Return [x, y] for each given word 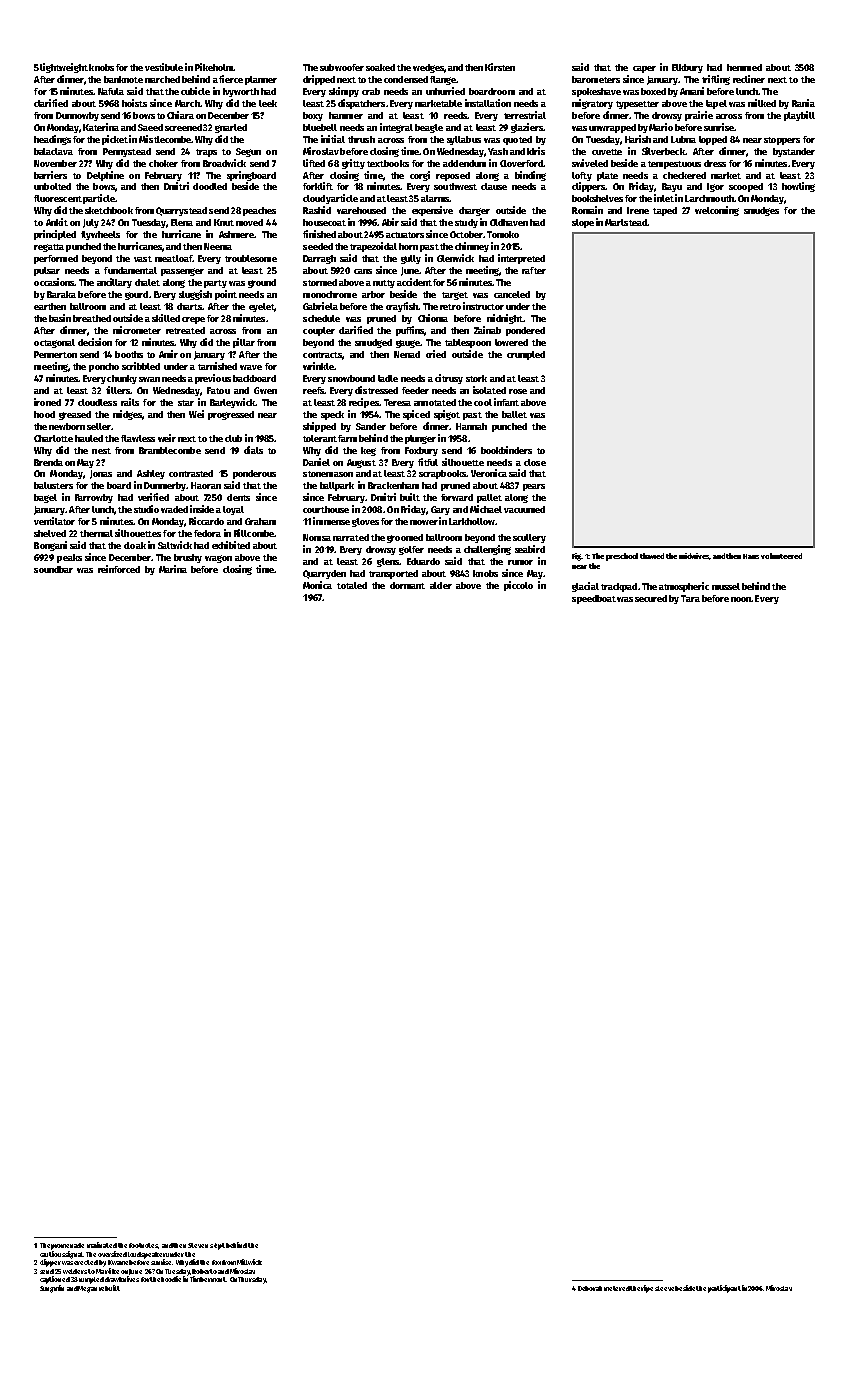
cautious [52, 1254]
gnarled [231, 128]
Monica [317, 585]
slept [217, 1246]
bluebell [320, 127]
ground [262, 283]
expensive [432, 211]
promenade [67, 1246]
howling [798, 187]
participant [724, 1289]
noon [741, 599]
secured [651, 598]
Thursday [252, 1280]
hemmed [744, 67]
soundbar [53, 569]
